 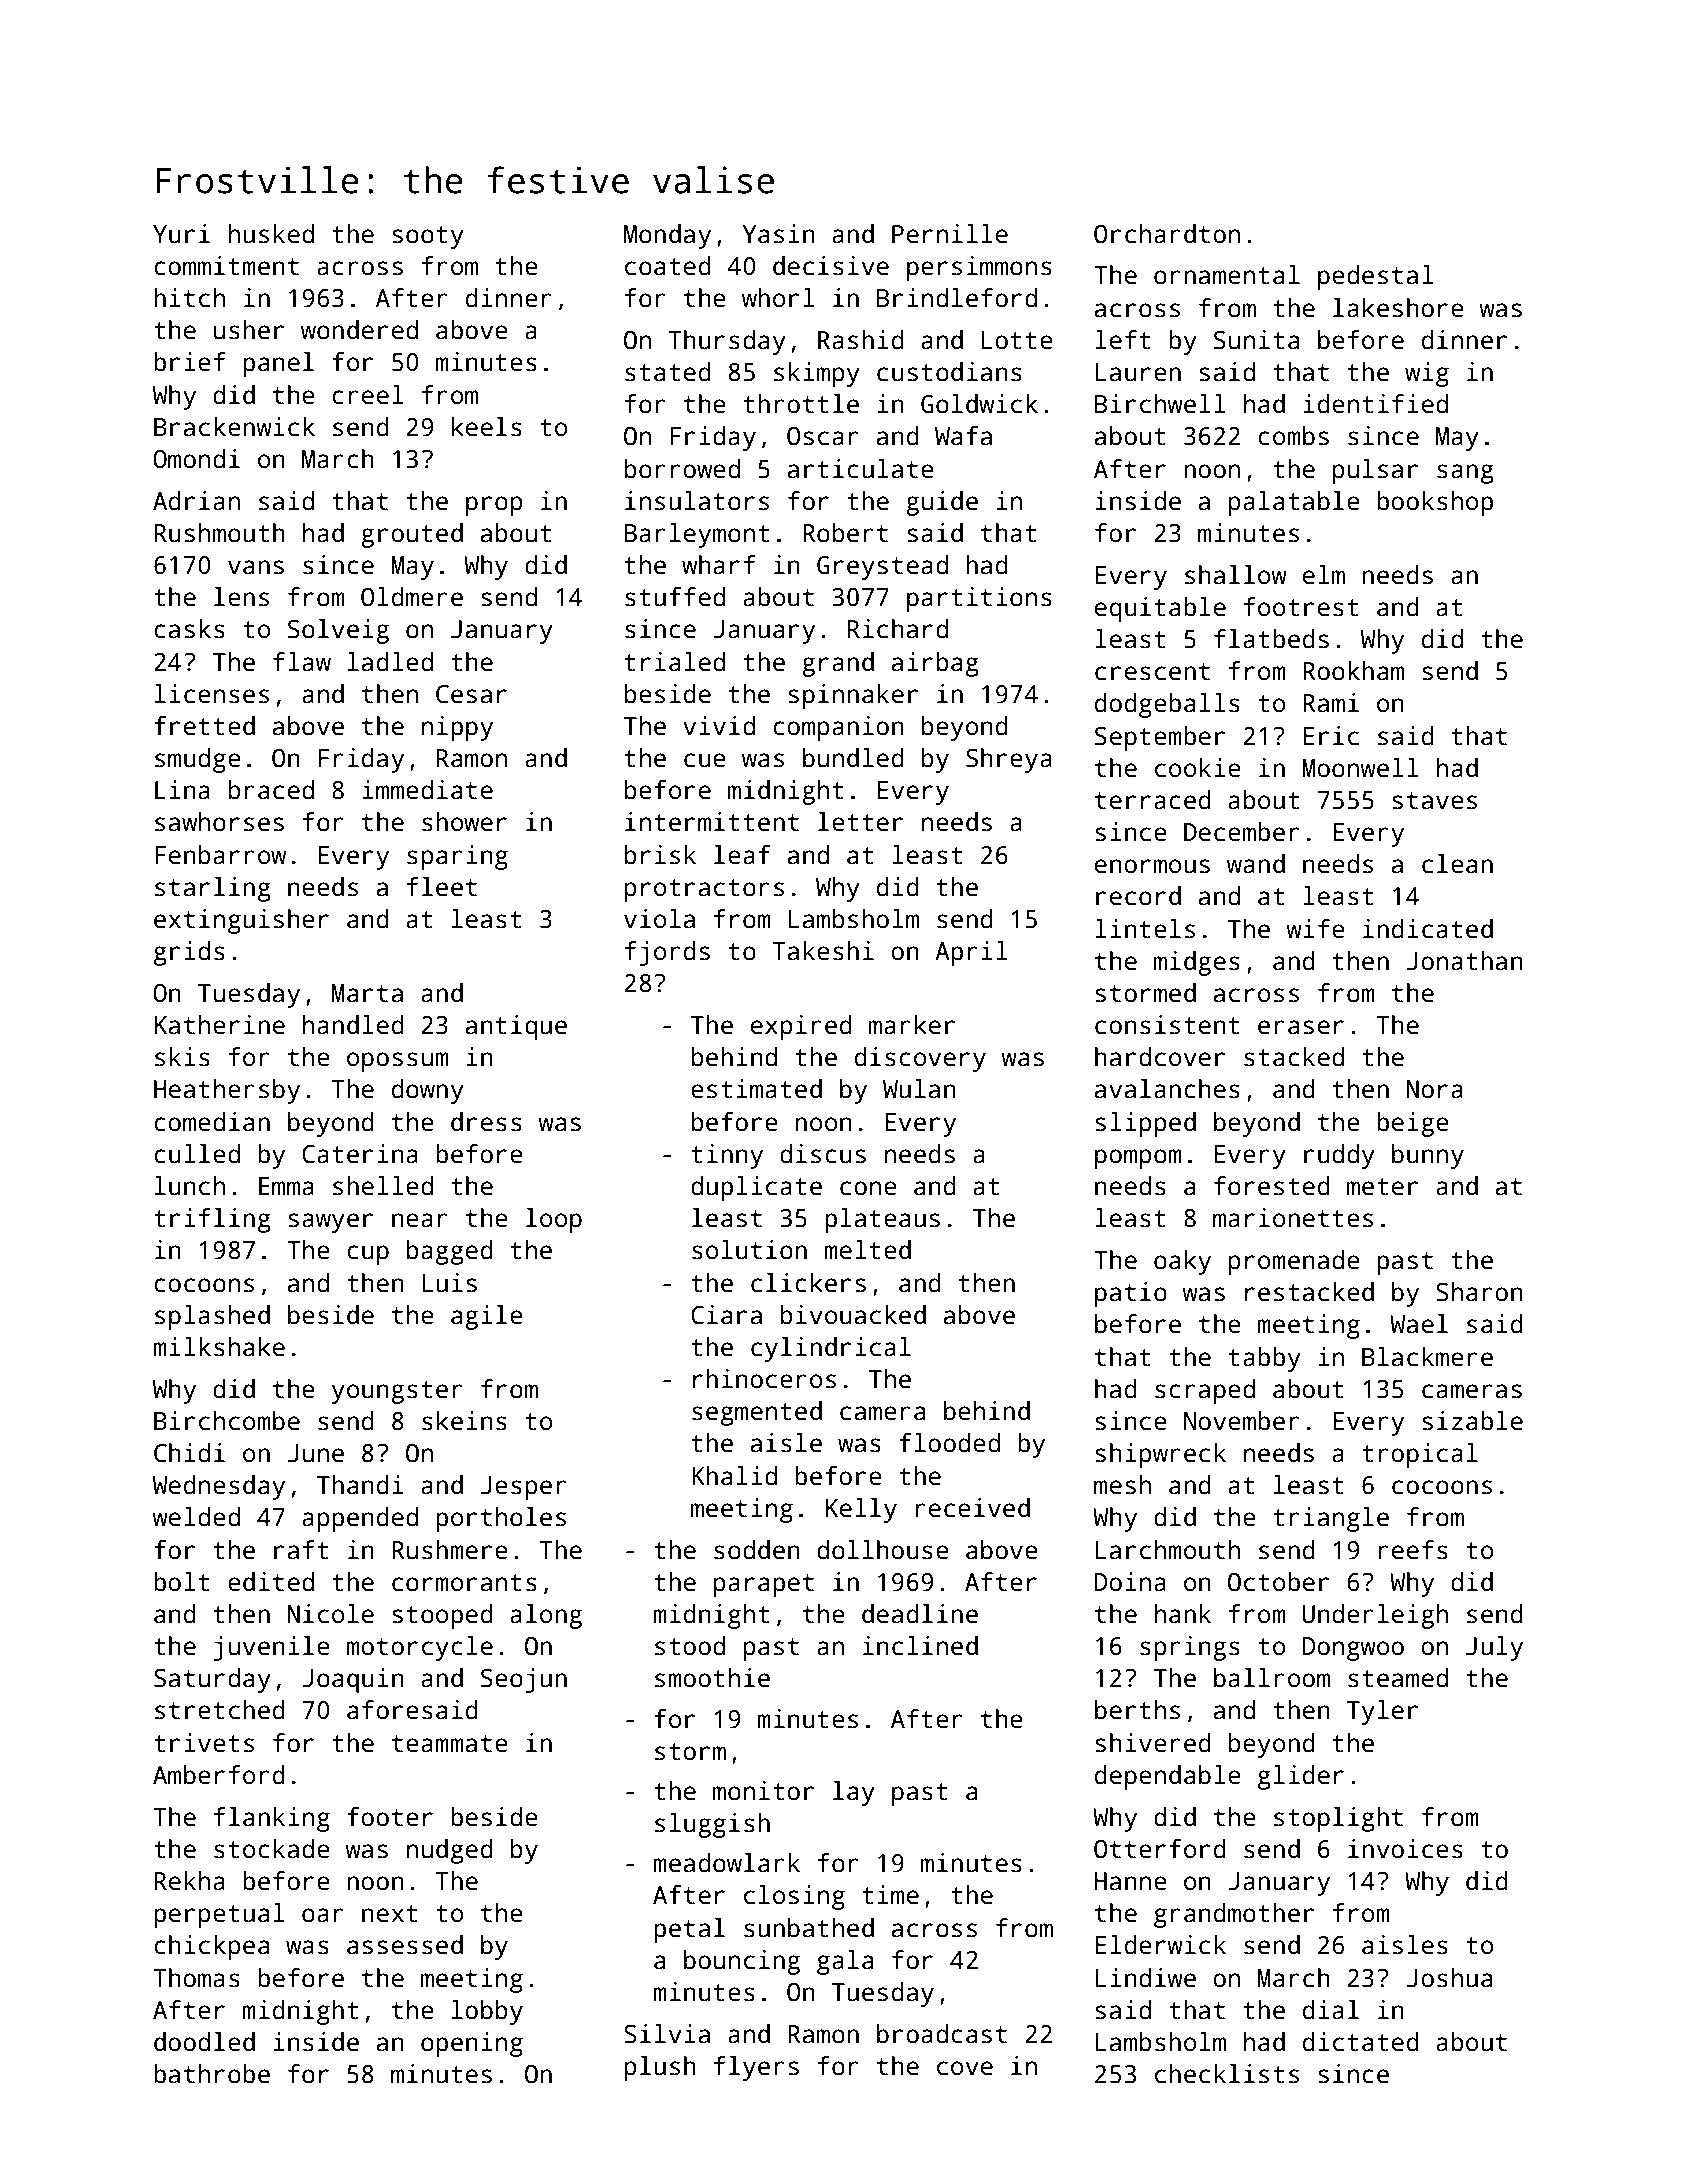 I want to click on tropical, so click(x=1420, y=1455).
